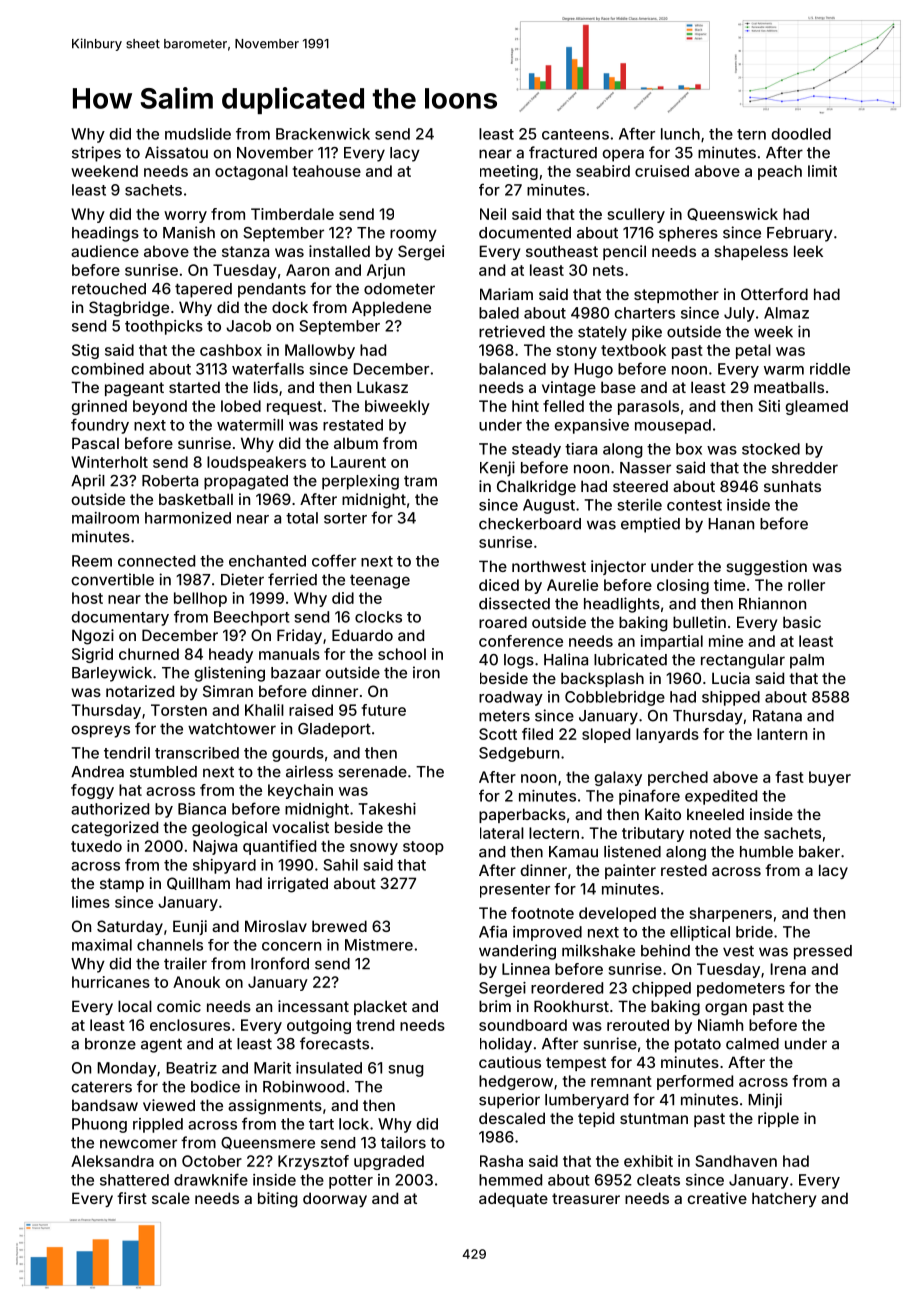 The height and width of the screenshot is (1308, 924). I want to click on school, so click(402, 654).
